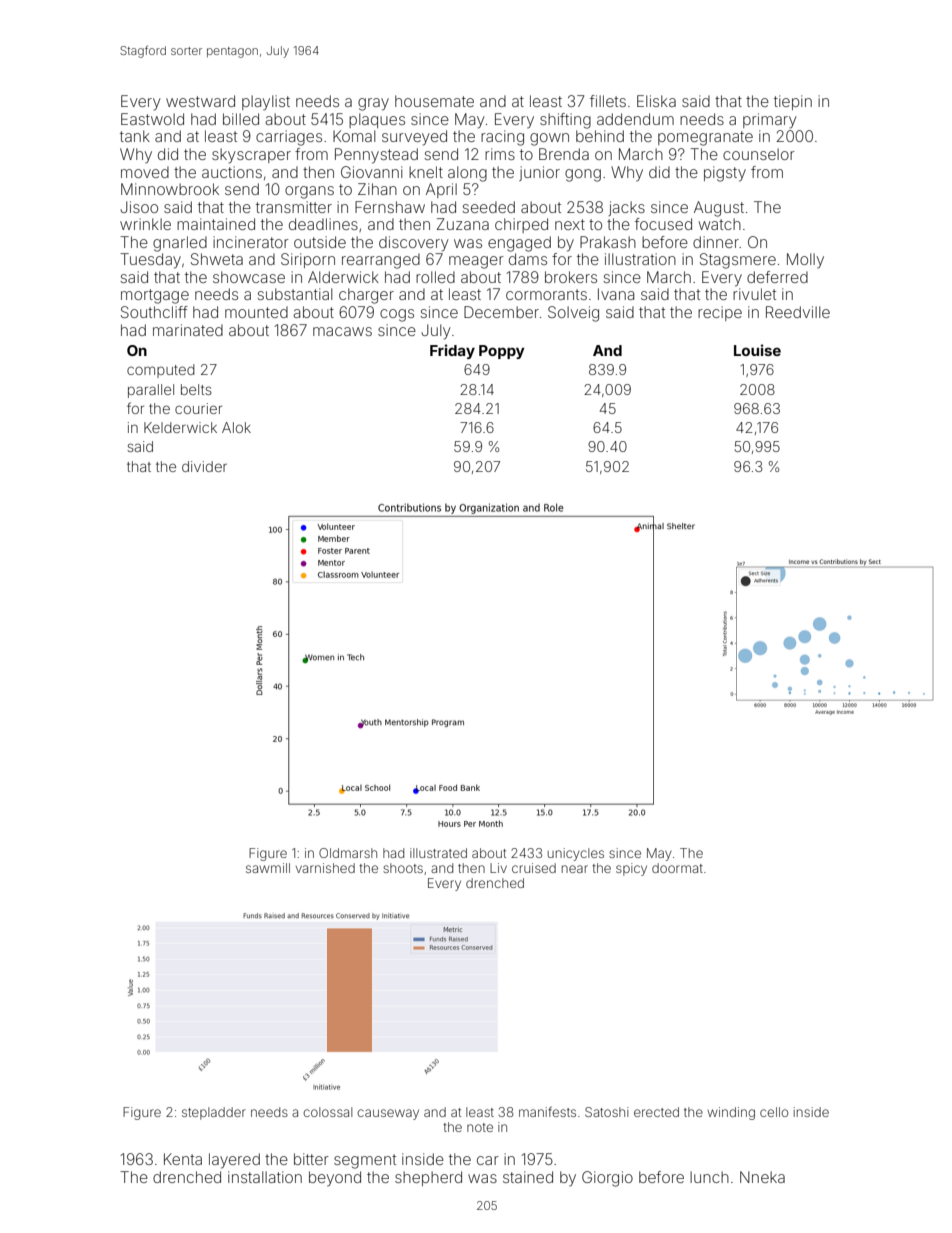 The width and height of the screenshot is (952, 1233). I want to click on westward, so click(200, 101).
